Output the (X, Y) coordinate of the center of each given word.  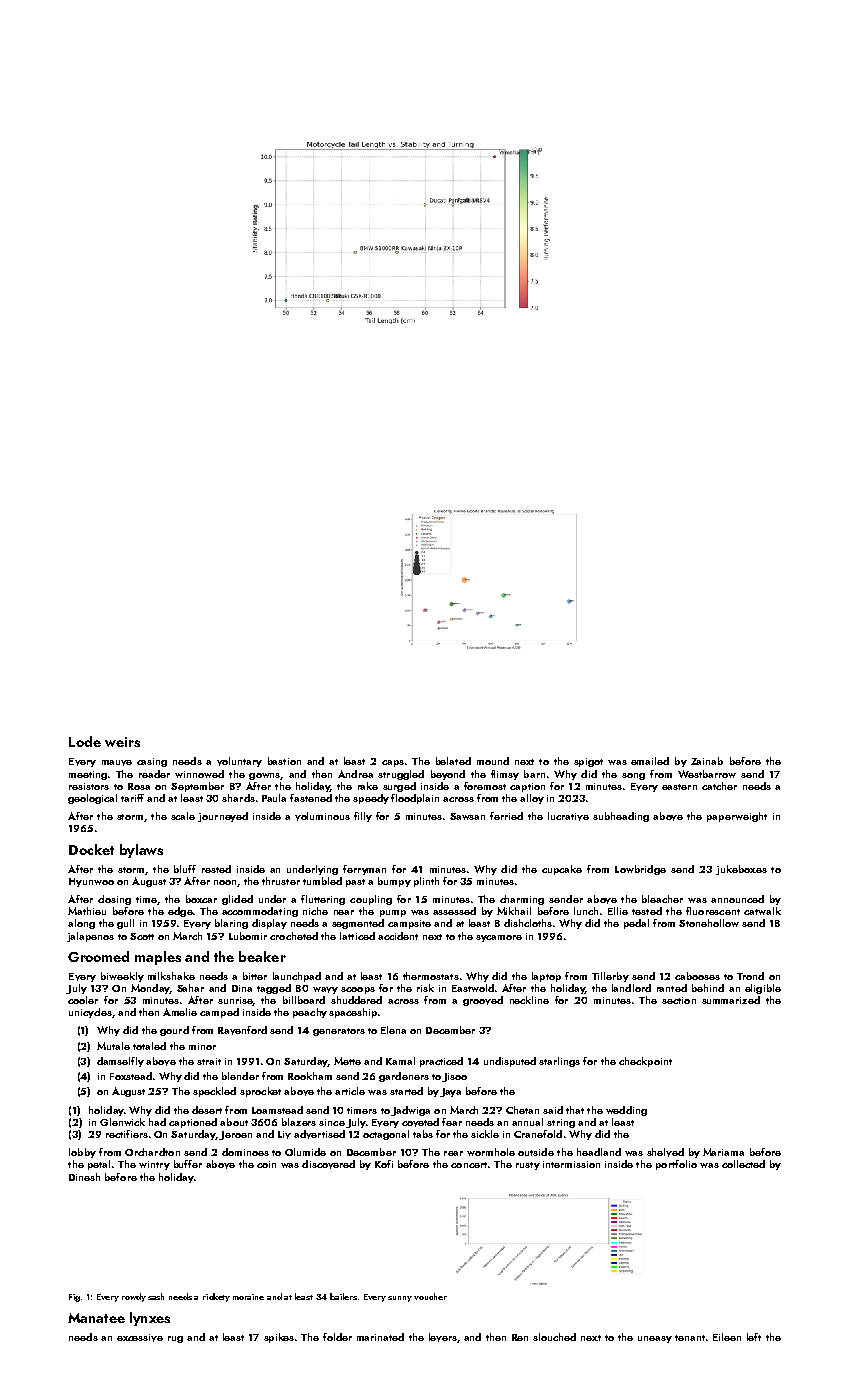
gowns (264, 776)
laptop (546, 977)
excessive (140, 1338)
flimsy (505, 775)
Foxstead (131, 1076)
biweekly (122, 977)
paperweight (737, 817)
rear (453, 1153)
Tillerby (610, 977)
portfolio (676, 1165)
